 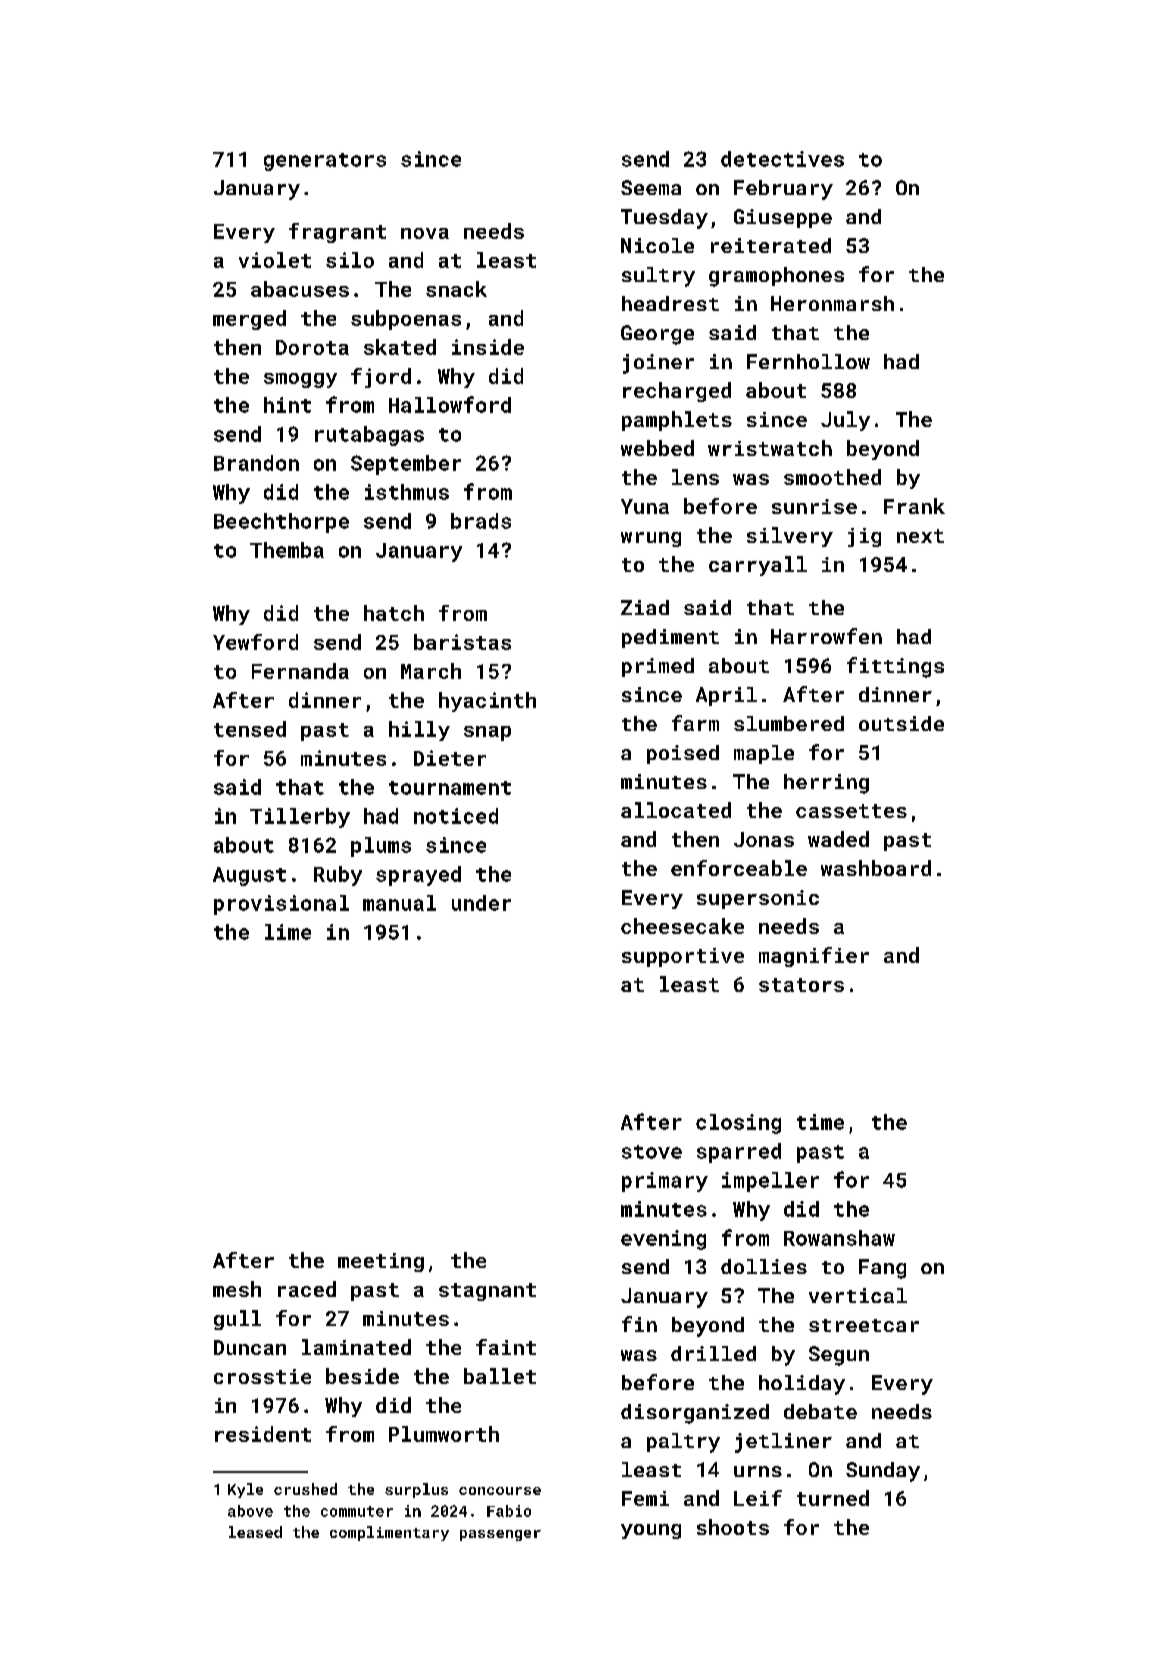 What do you see at coordinates (876, 868) in the screenshot?
I see `washboard` at bounding box center [876, 868].
